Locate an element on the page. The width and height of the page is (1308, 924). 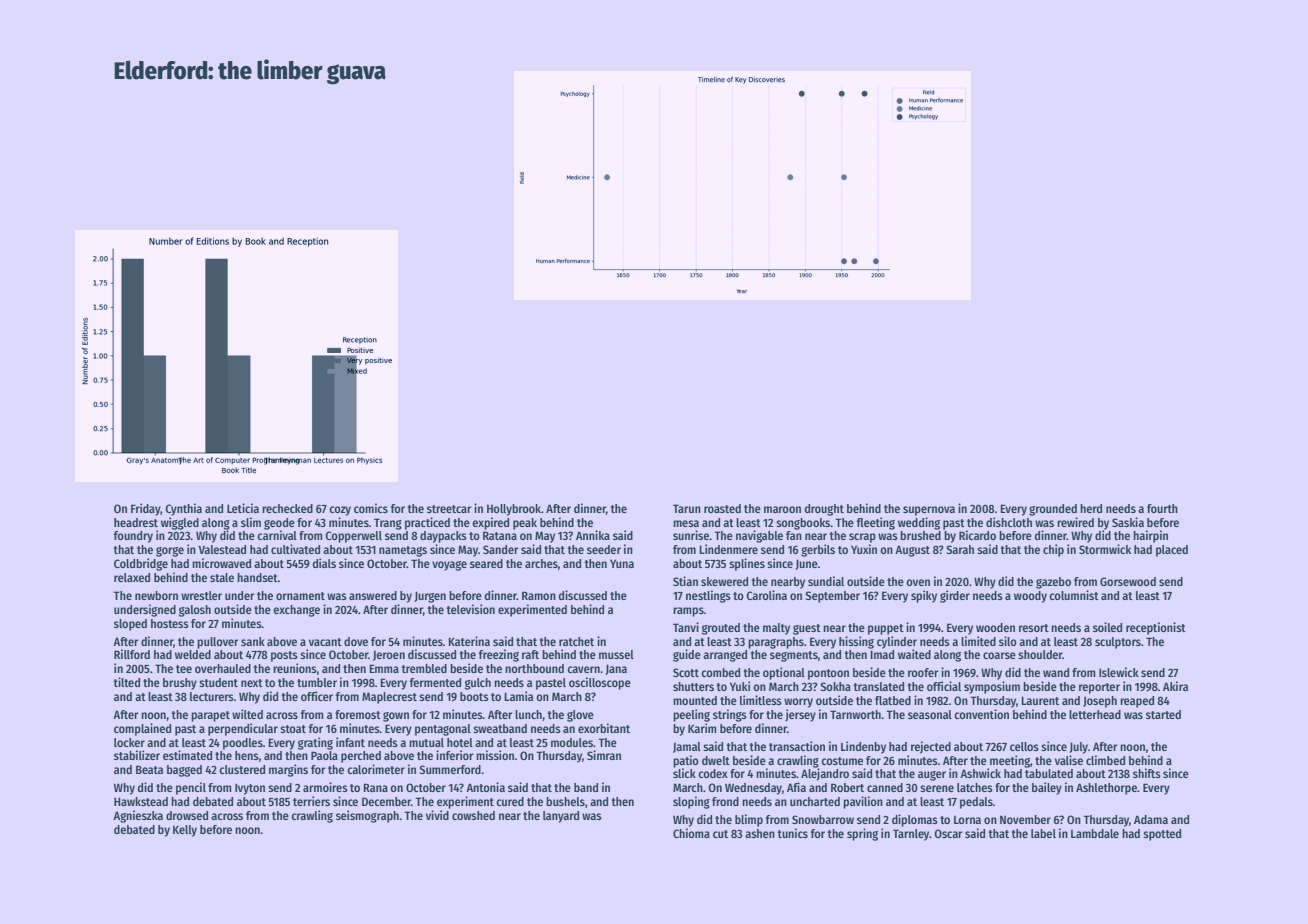
columnist is located at coordinates (1074, 595).
